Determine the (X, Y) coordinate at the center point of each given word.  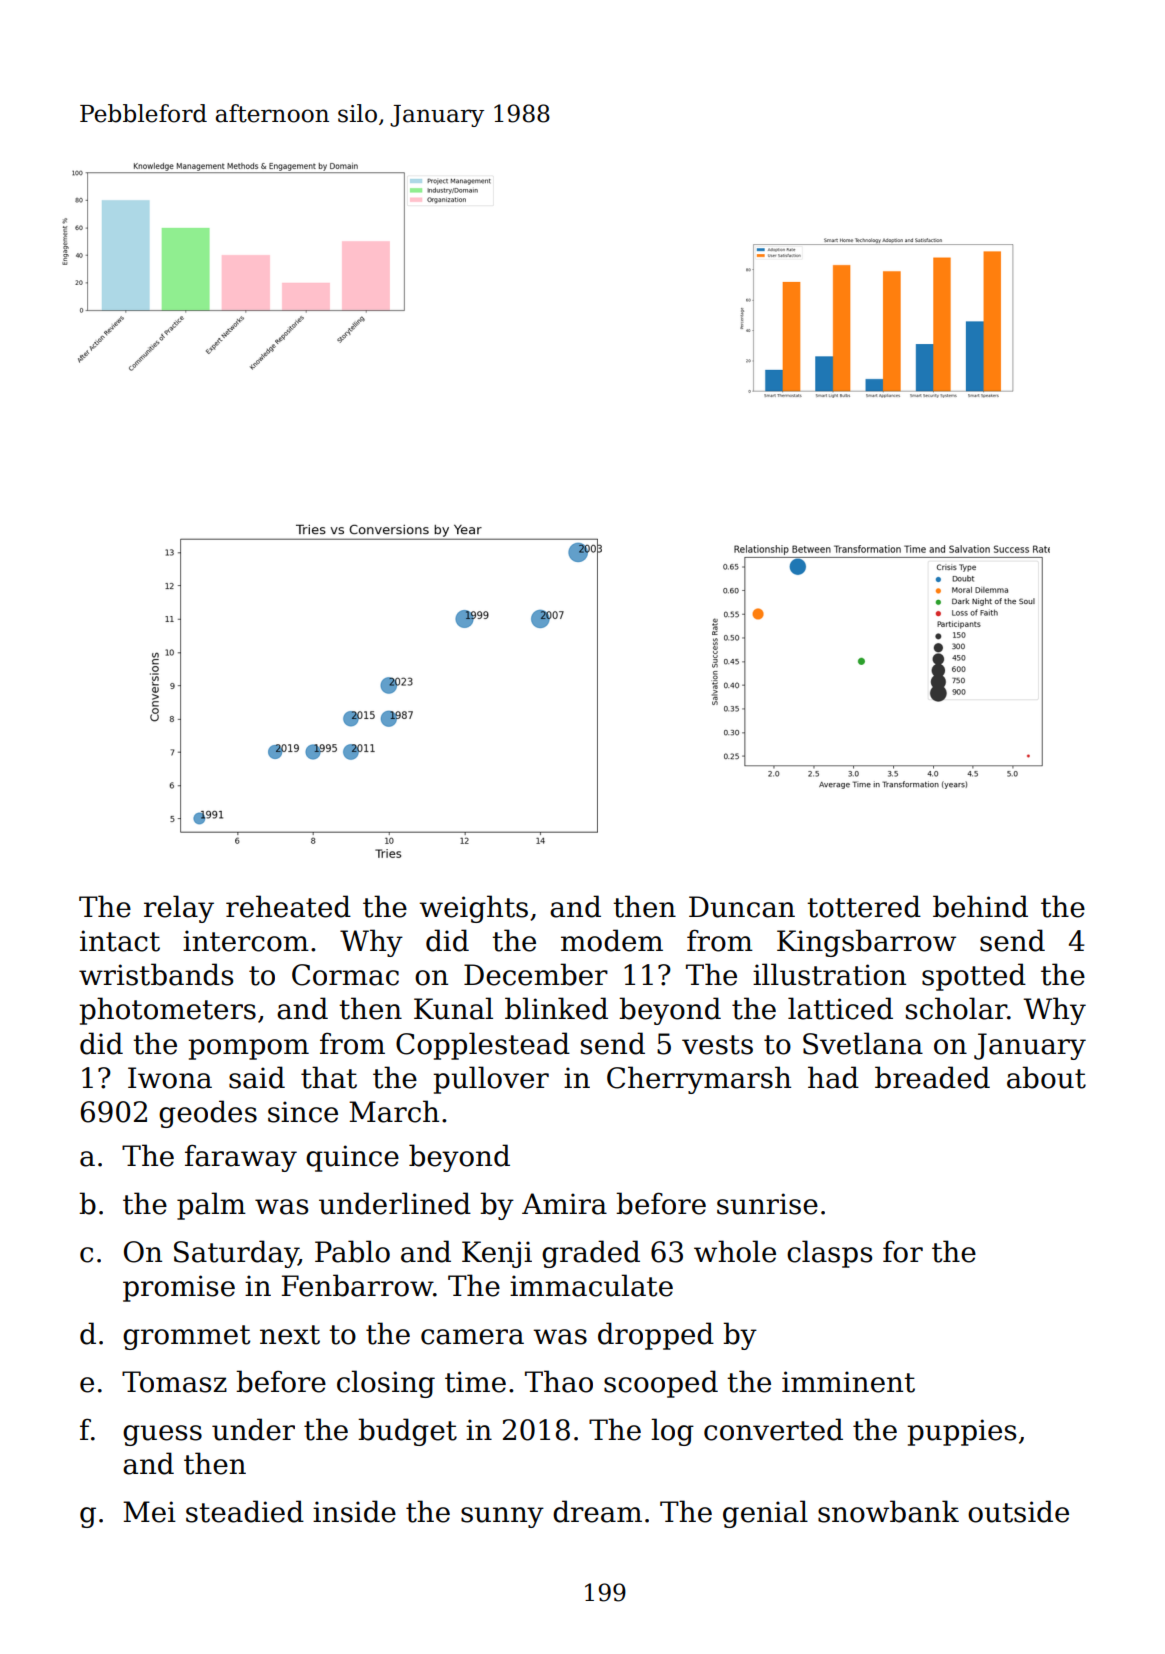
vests (717, 1045)
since (303, 1112)
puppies (961, 1432)
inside (354, 1511)
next (290, 1335)
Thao (559, 1381)
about (1046, 1077)
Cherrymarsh (699, 1080)
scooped (661, 1384)
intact (120, 941)
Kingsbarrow (866, 943)
